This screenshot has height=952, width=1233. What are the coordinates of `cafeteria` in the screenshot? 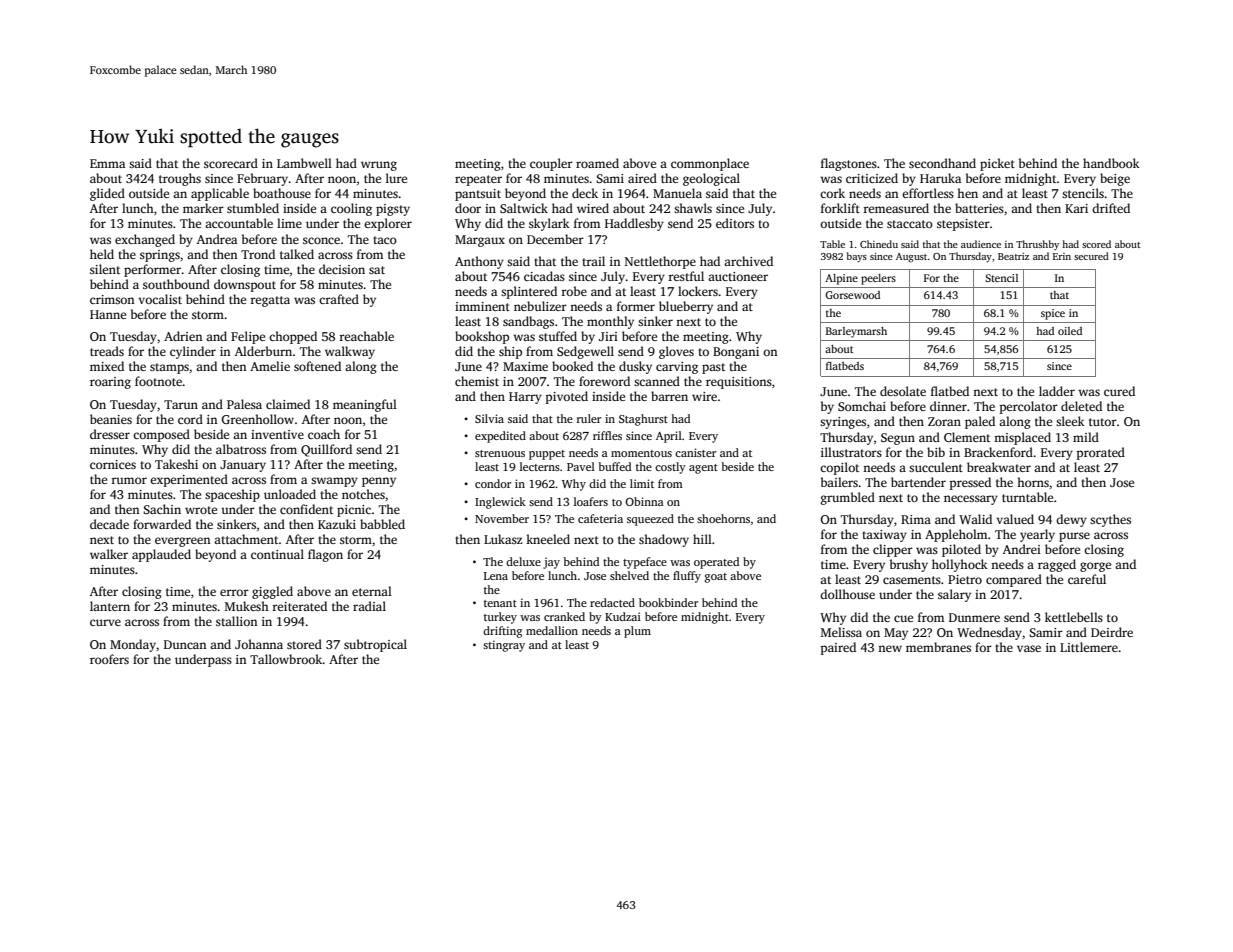 It's located at (600, 518).
